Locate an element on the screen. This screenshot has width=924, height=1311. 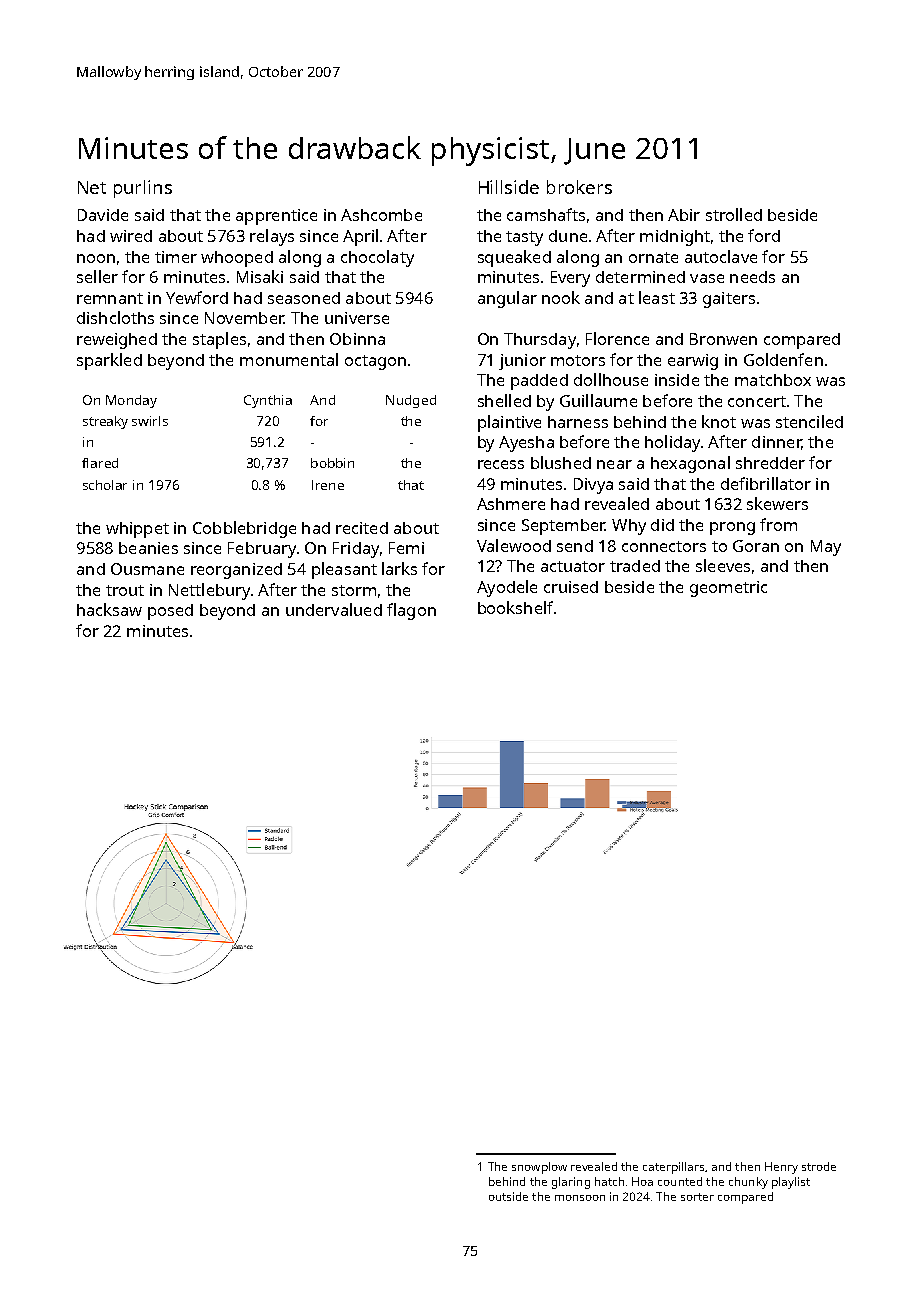
posed is located at coordinates (170, 612).
